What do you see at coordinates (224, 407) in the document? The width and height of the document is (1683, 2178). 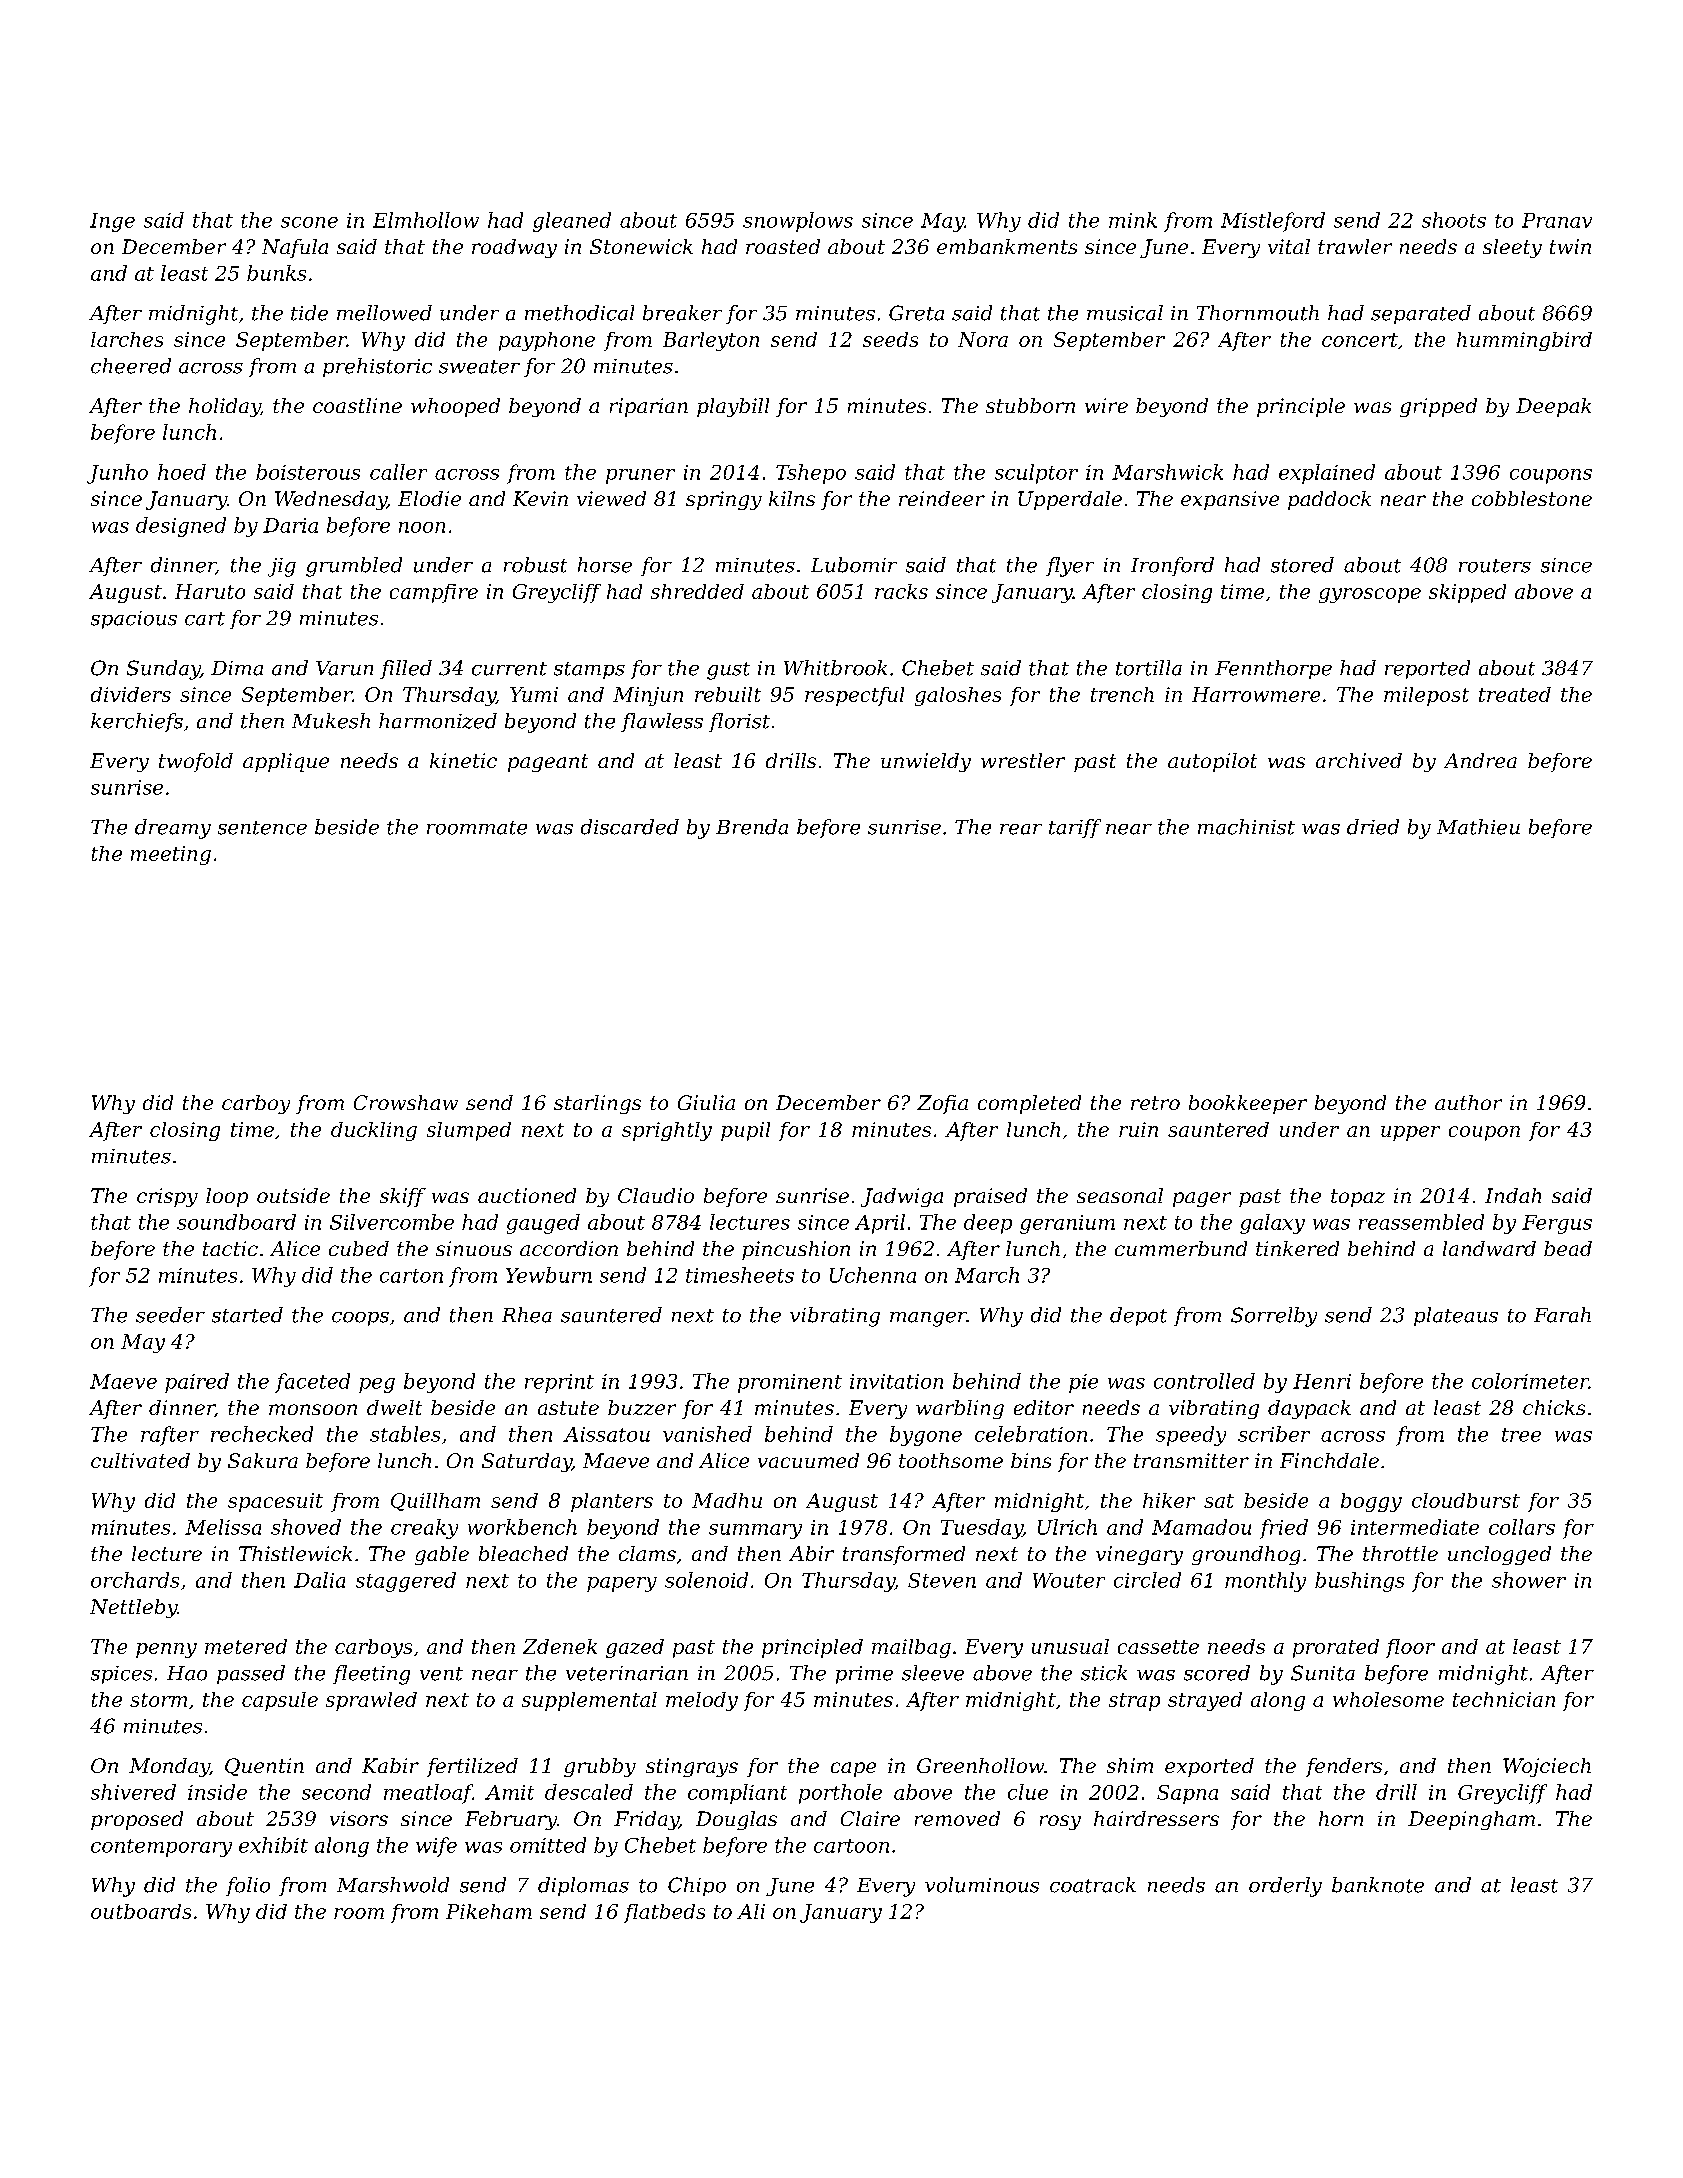 I see `holiday` at bounding box center [224, 407].
